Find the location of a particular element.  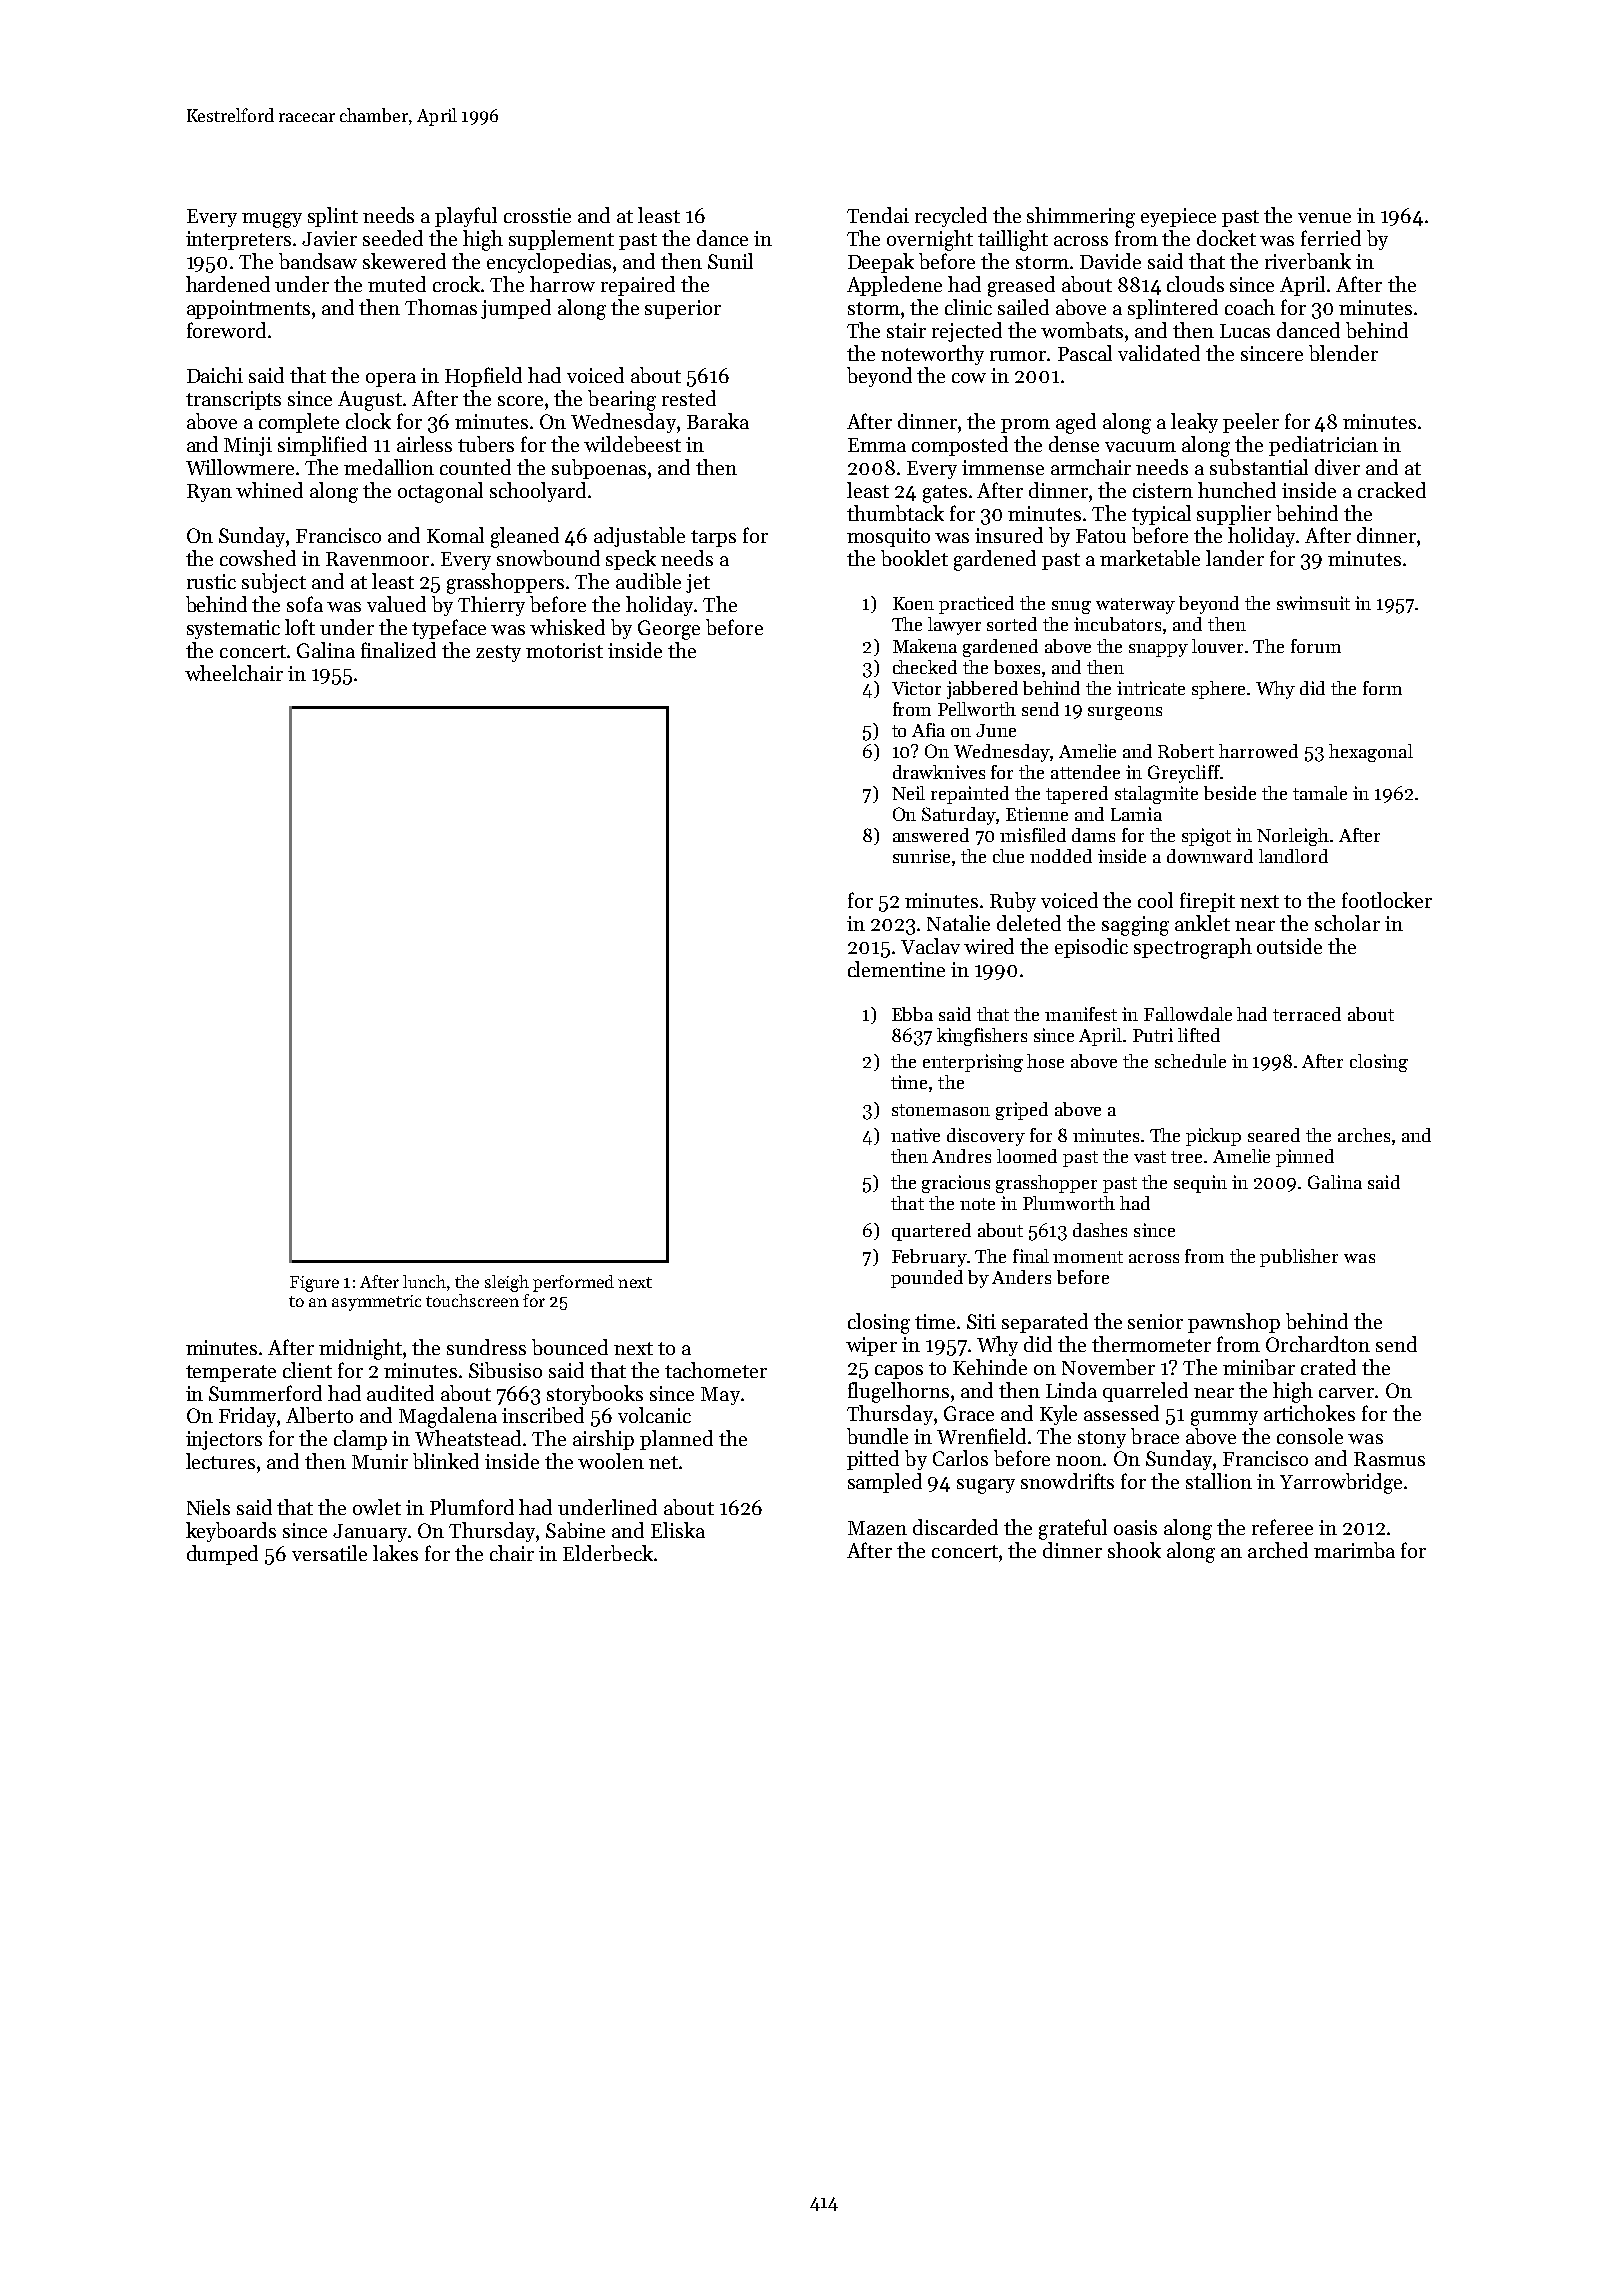

venue is located at coordinates (1324, 218).
